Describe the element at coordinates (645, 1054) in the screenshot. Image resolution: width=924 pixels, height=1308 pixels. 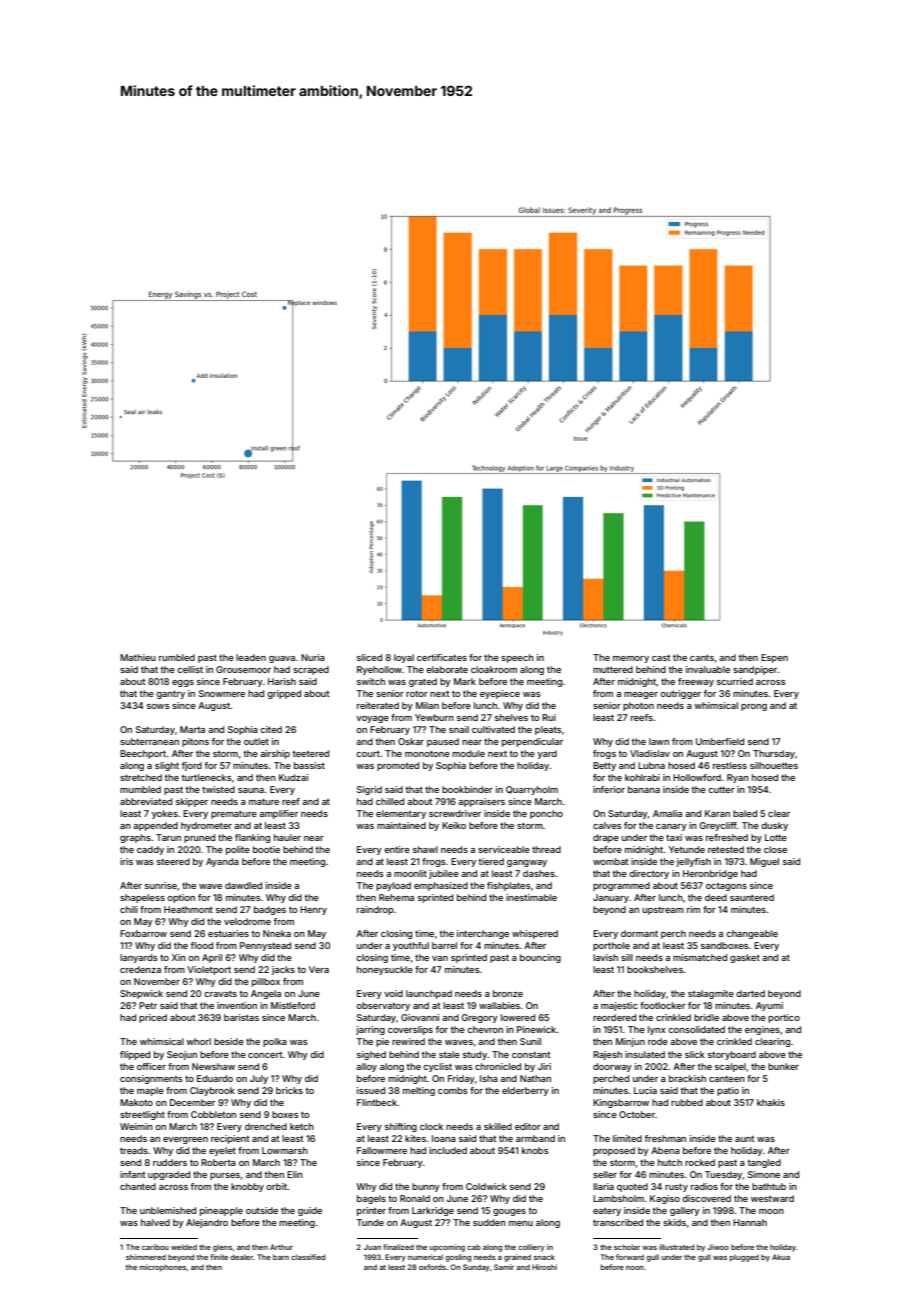
I see `insulated` at that location.
